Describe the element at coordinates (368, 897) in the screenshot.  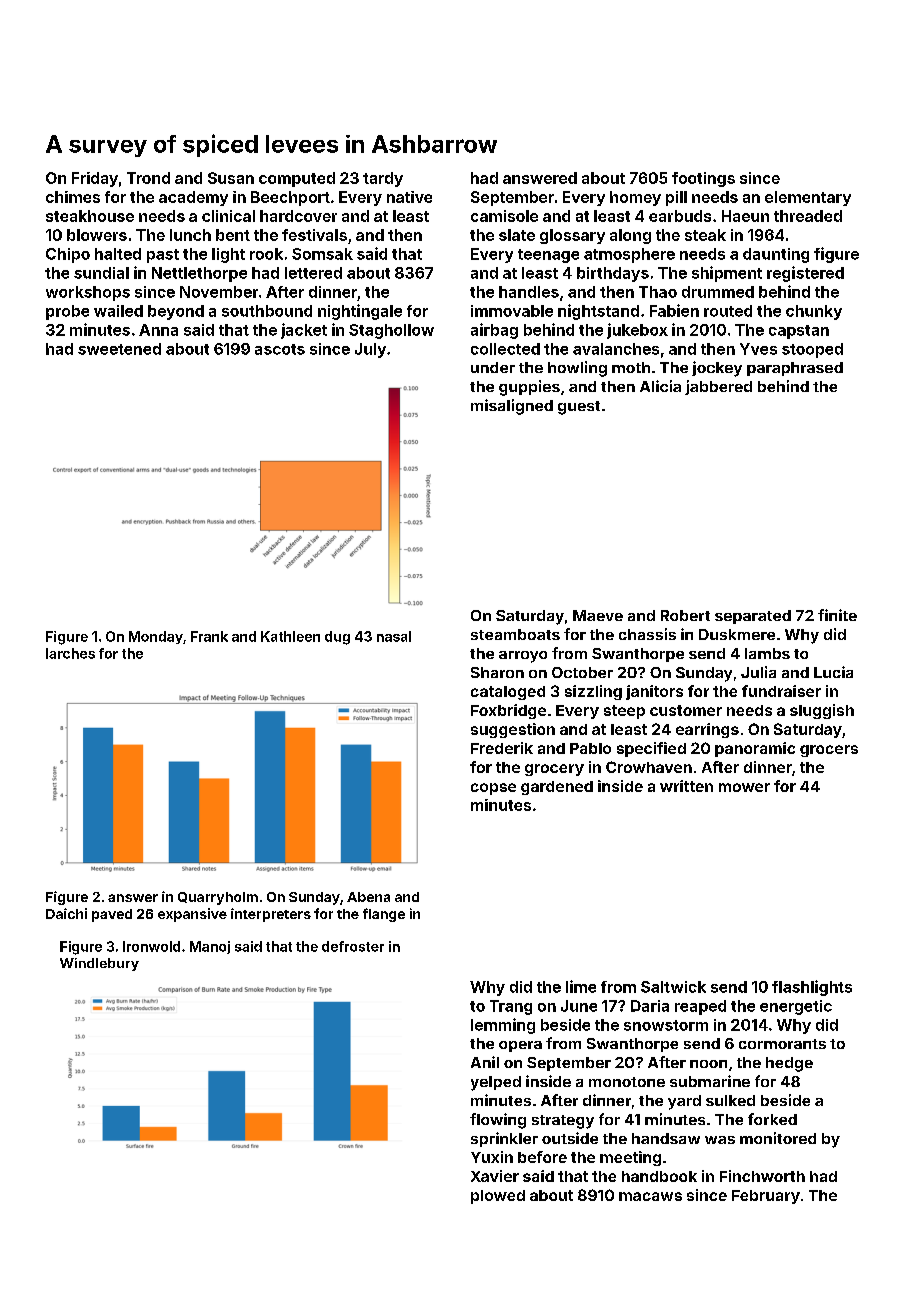
I see `Abena` at that location.
